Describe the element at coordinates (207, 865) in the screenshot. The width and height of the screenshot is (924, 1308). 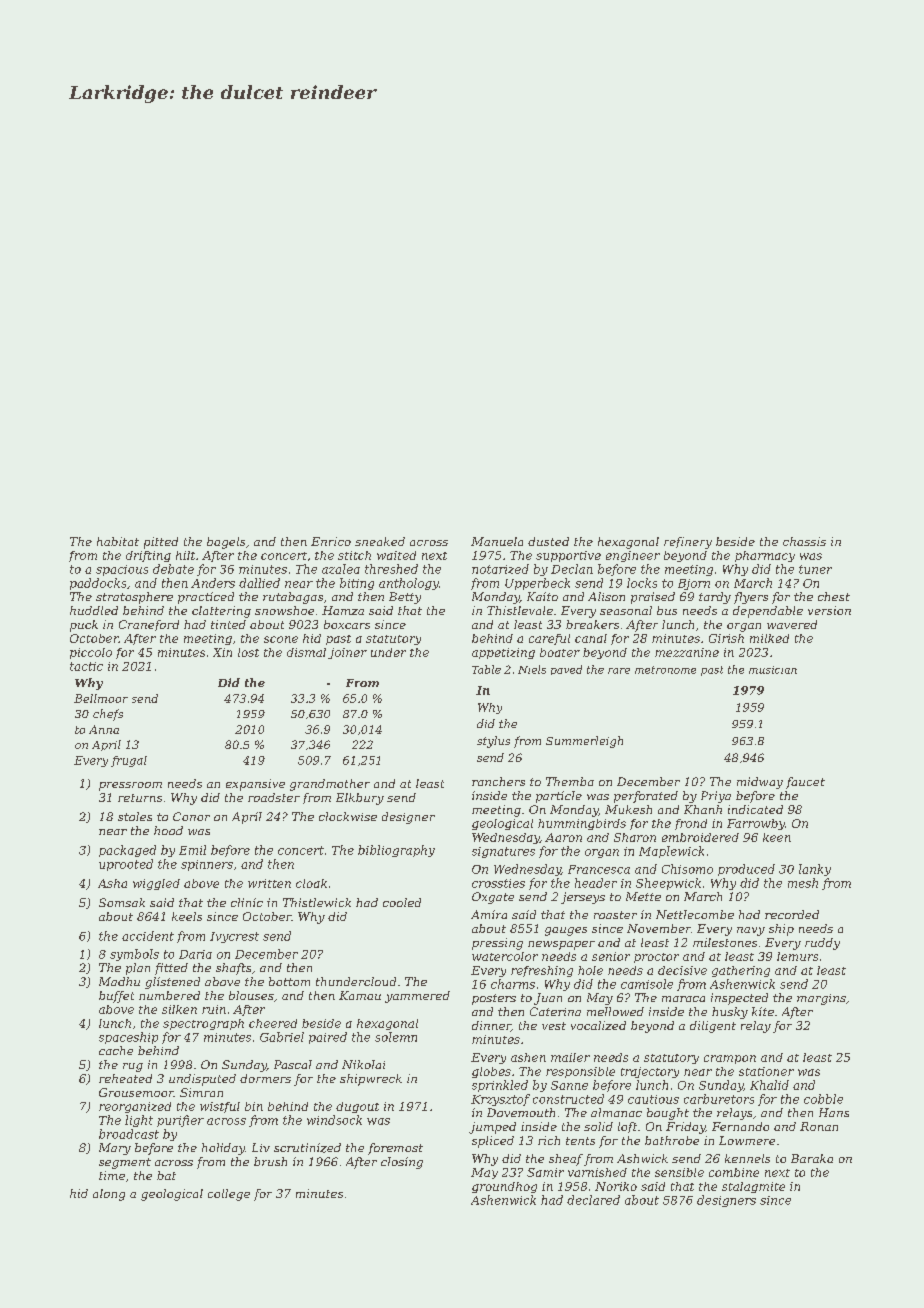
I see `spinners` at that location.
